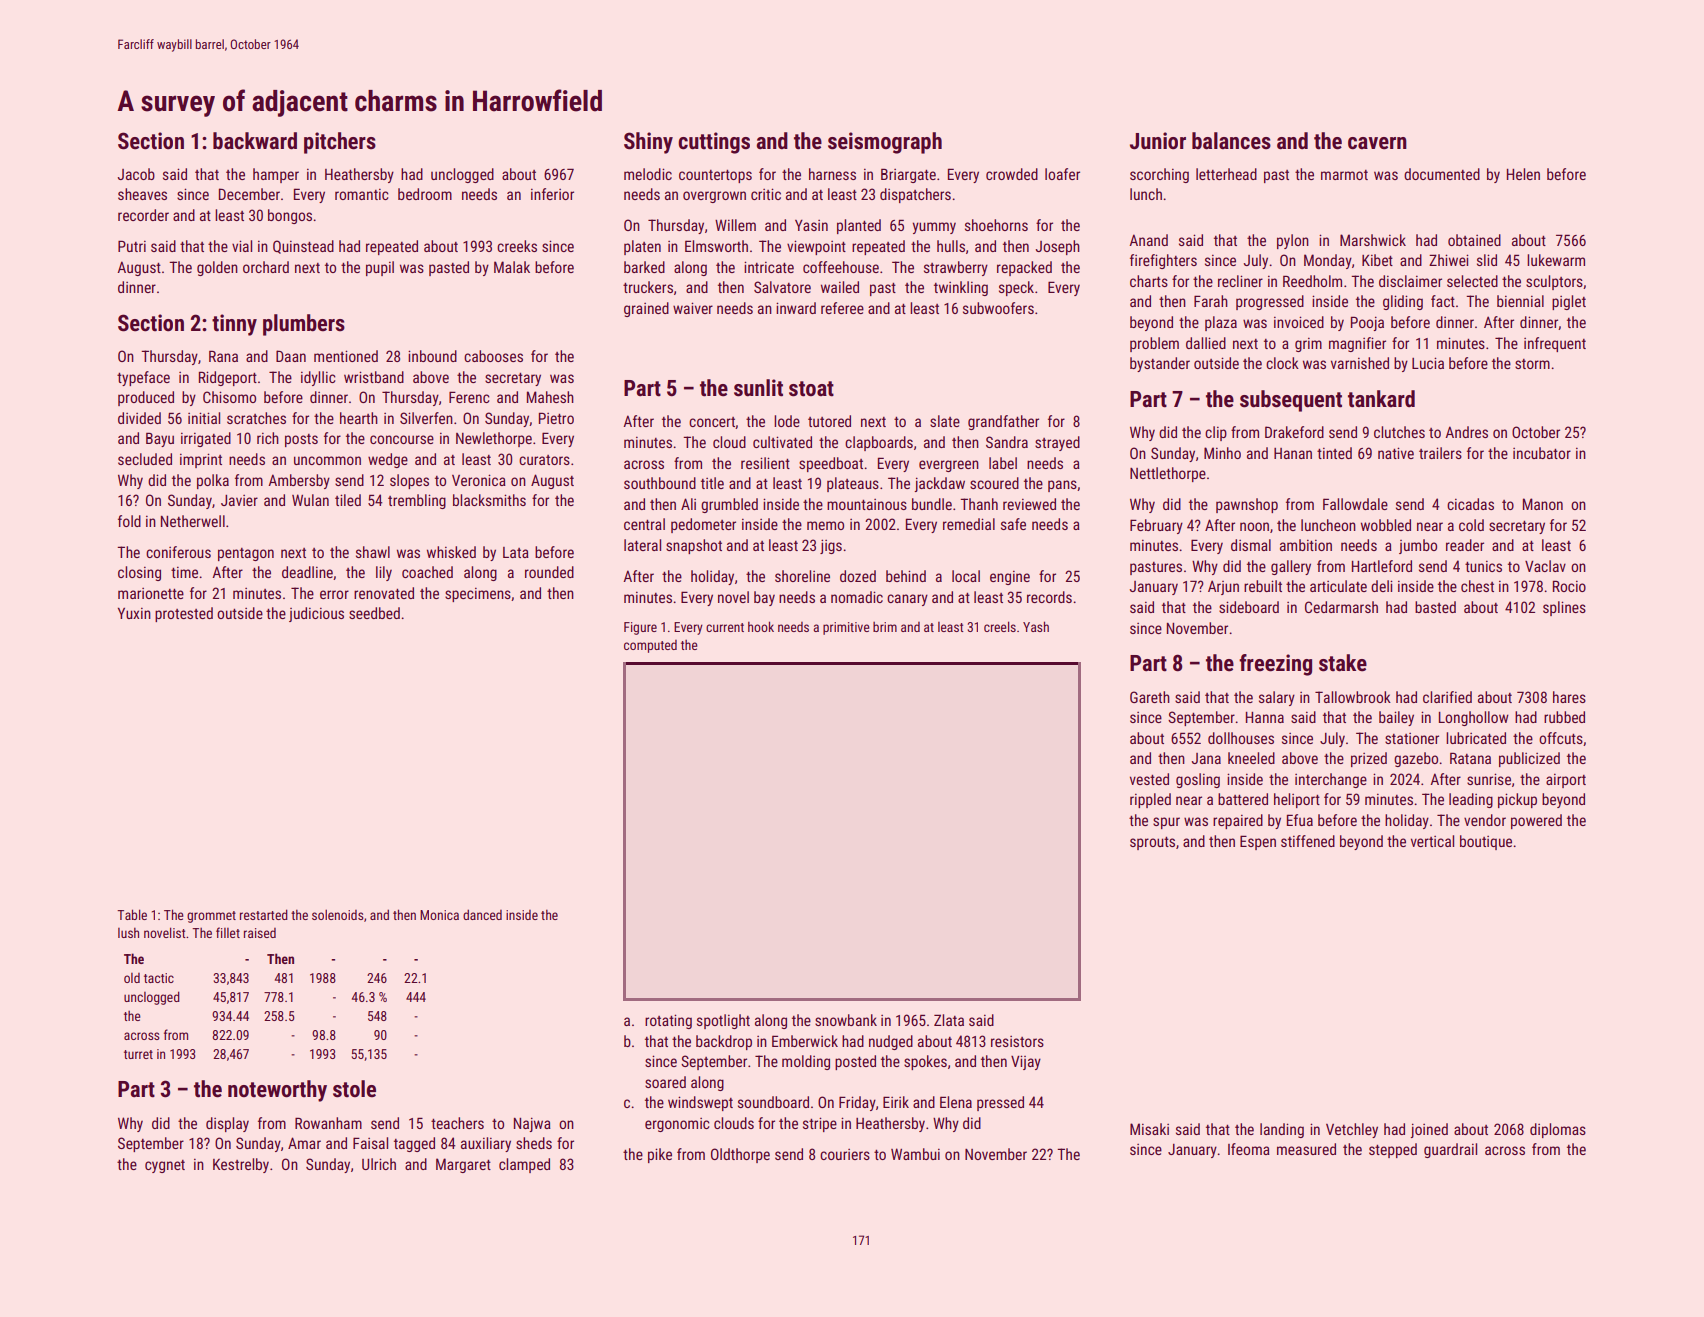  I want to click on Faisal, so click(370, 1143).
